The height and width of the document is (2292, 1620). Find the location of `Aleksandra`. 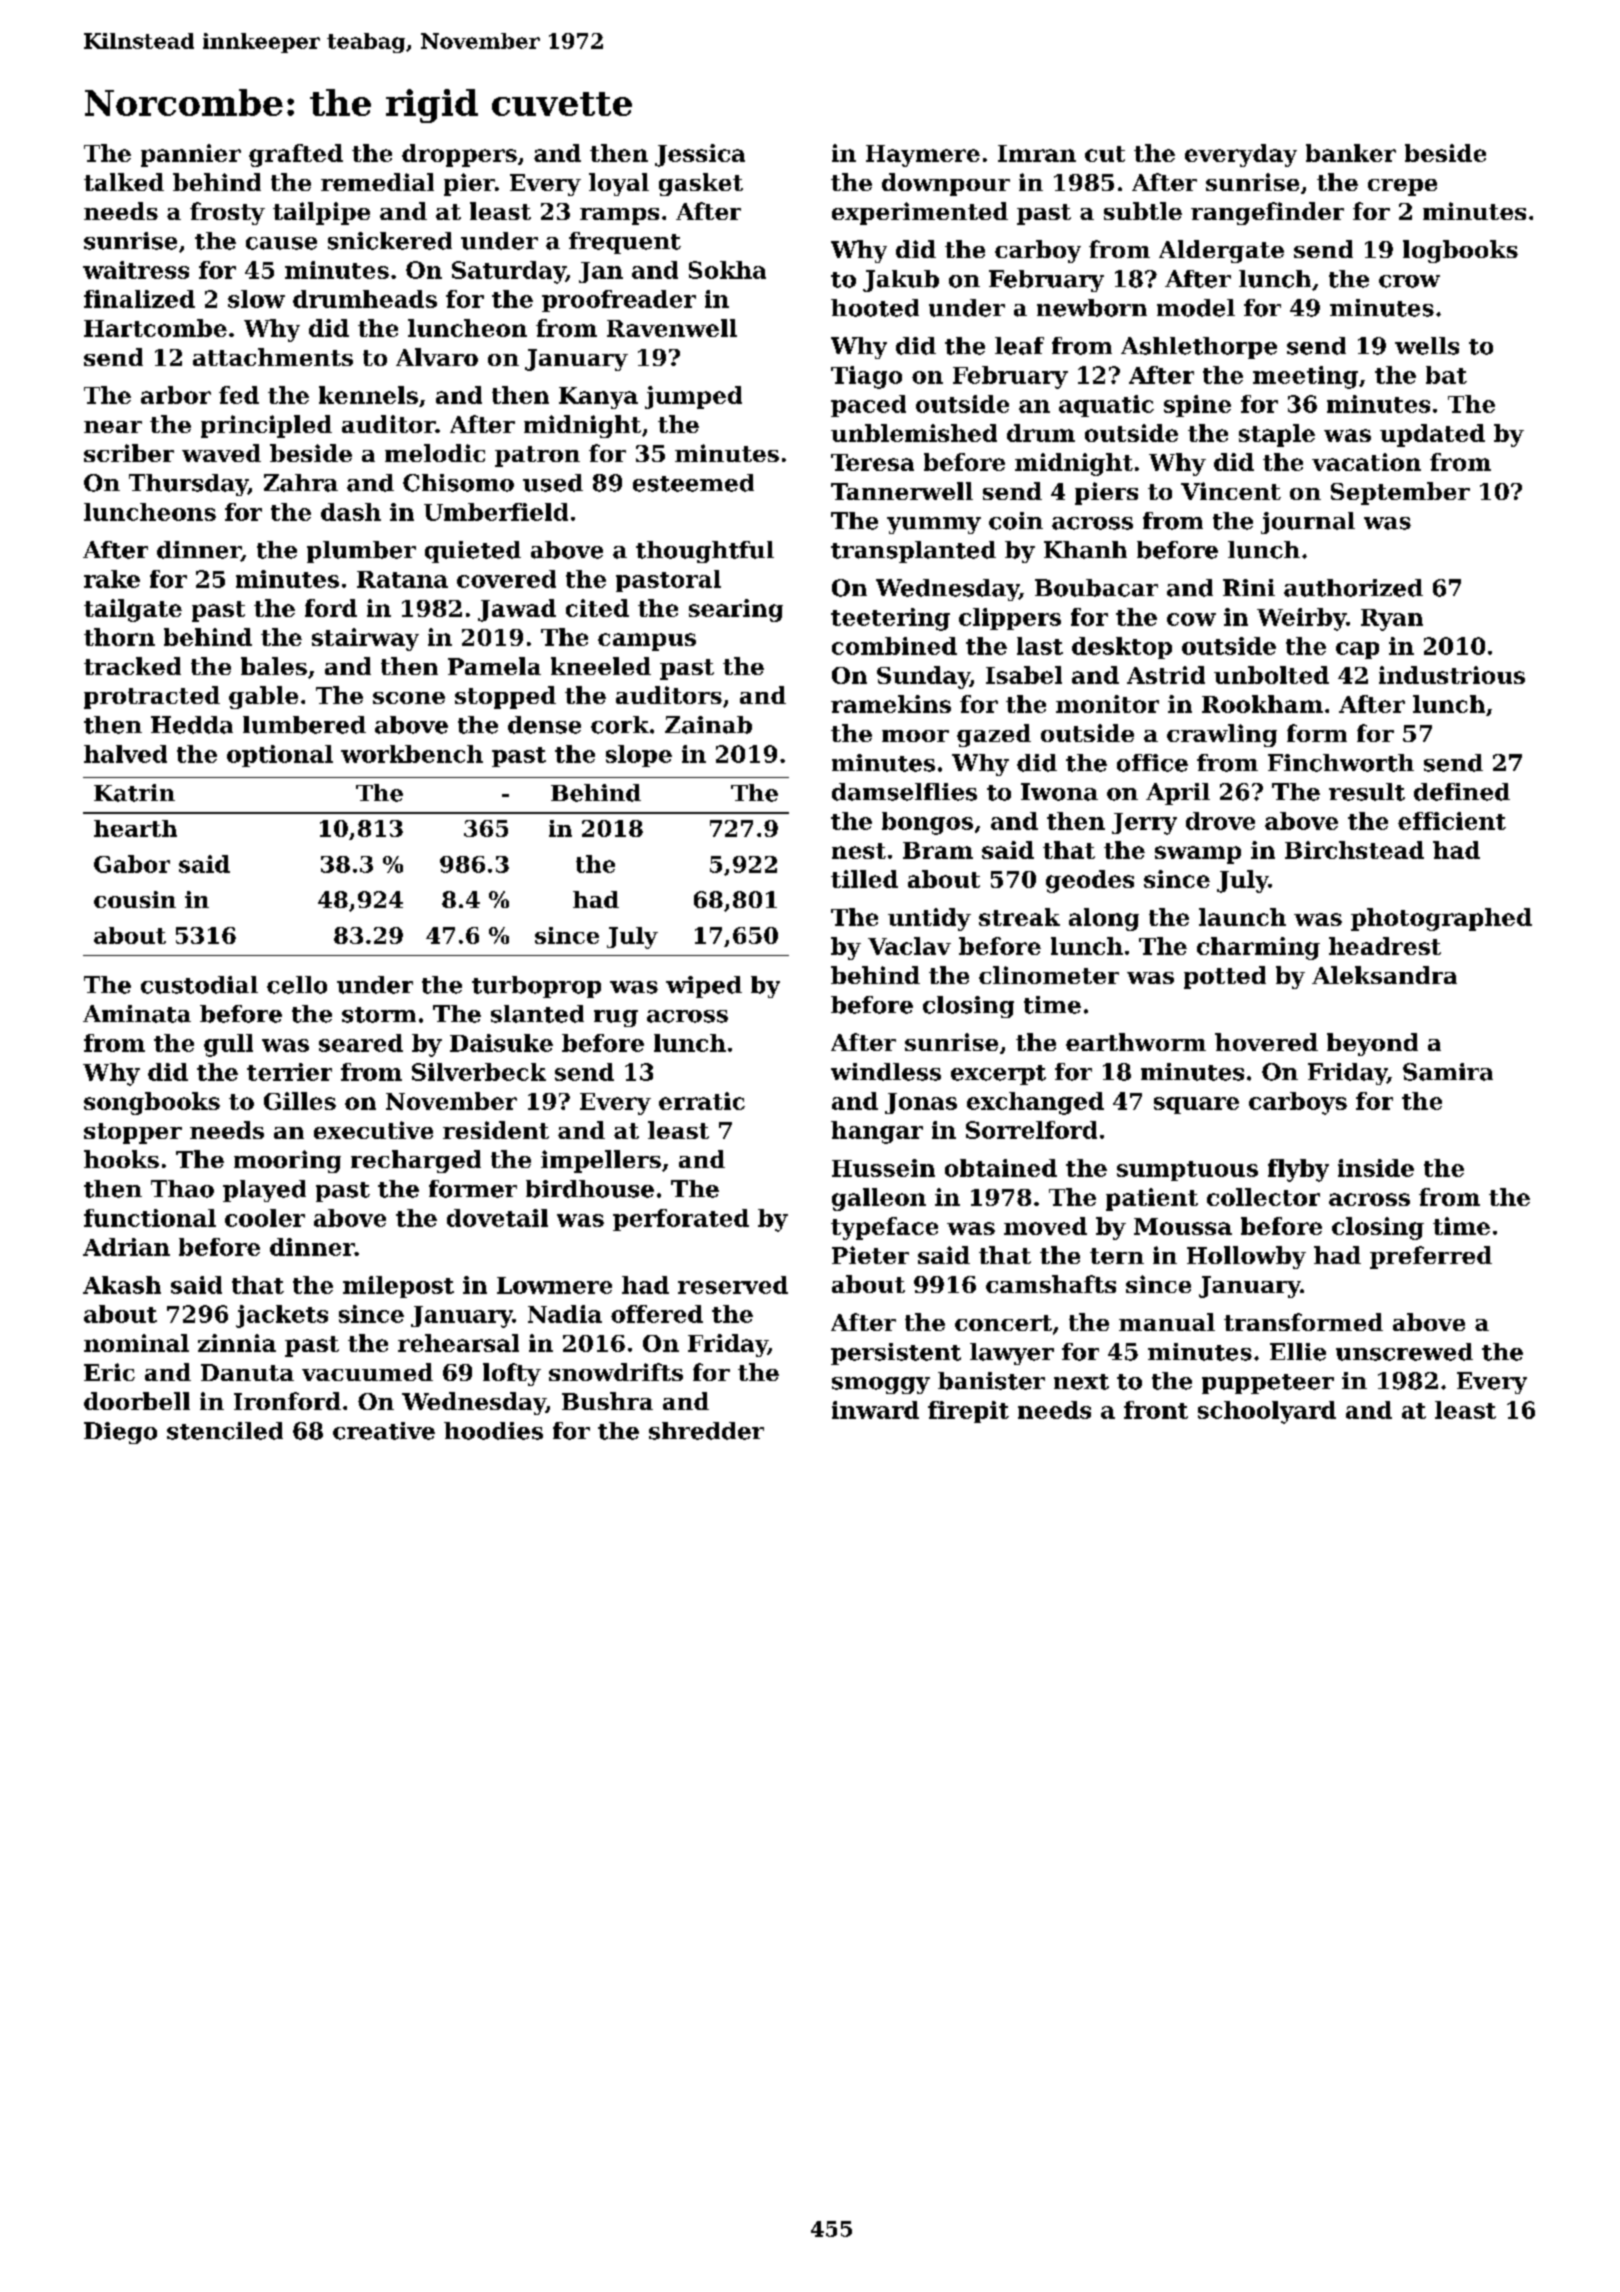

Aleksandra is located at coordinates (1384, 975).
